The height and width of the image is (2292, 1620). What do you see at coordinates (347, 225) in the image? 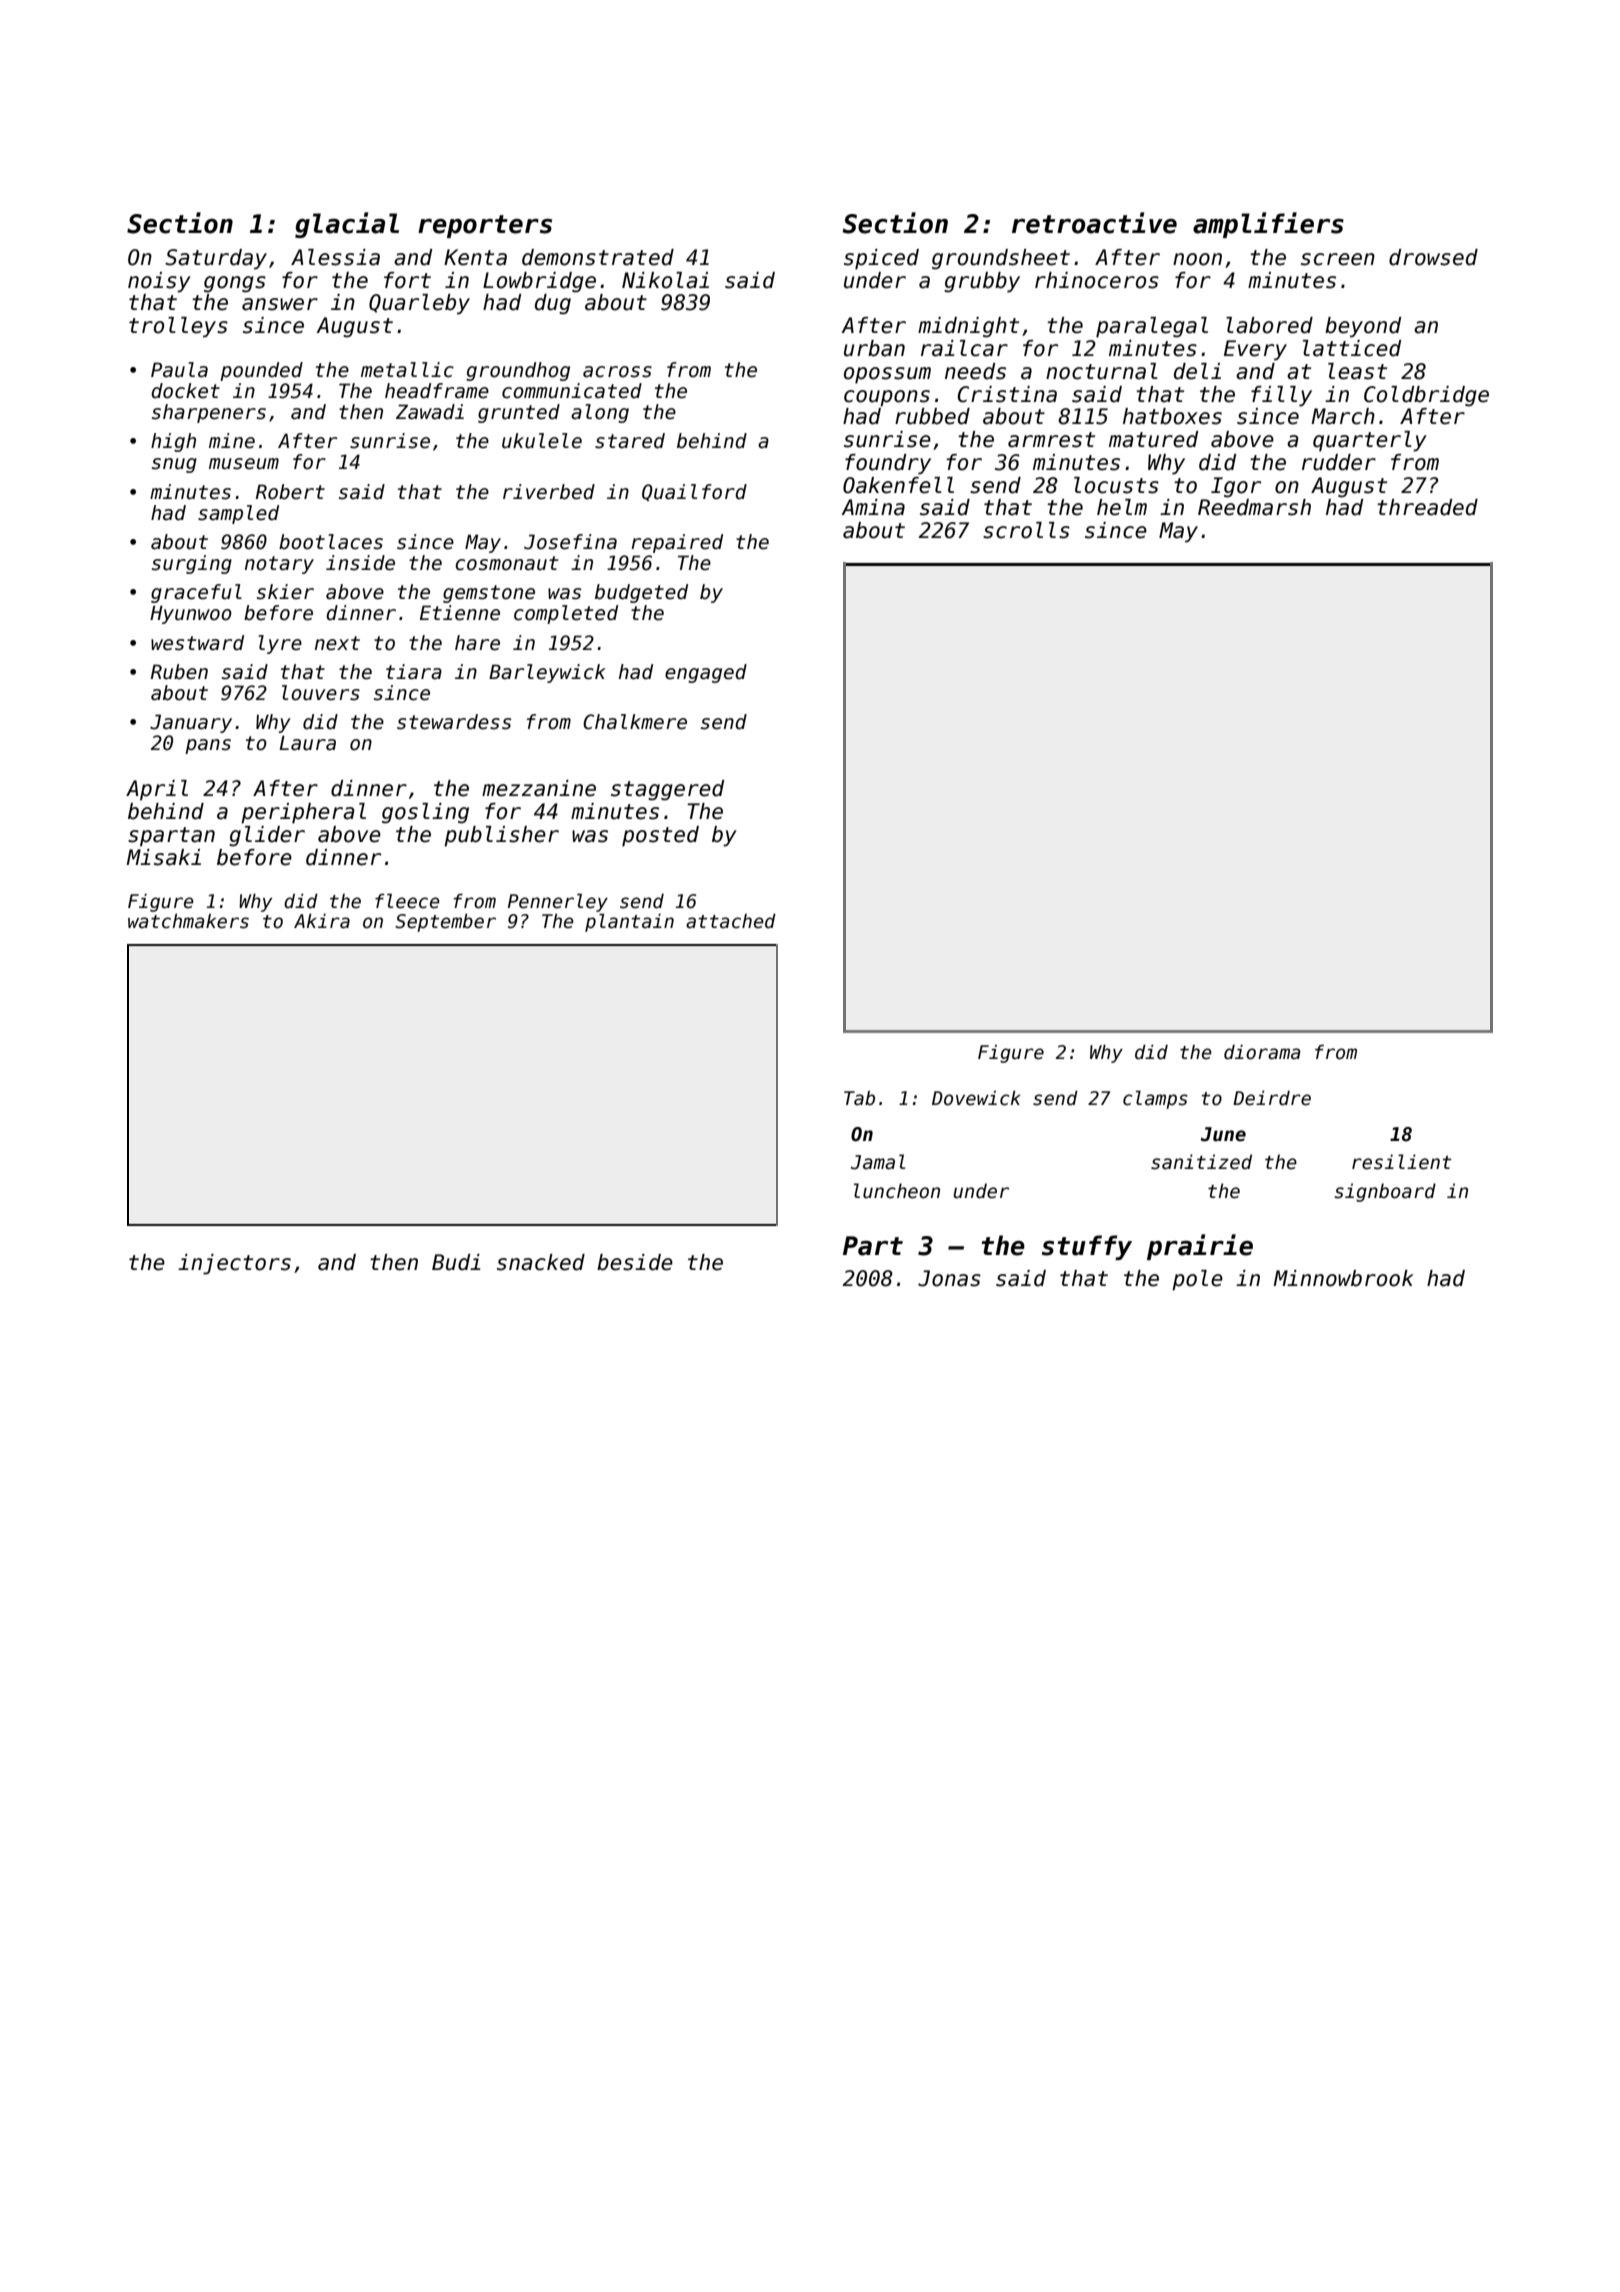
I see `glacial` at bounding box center [347, 225].
